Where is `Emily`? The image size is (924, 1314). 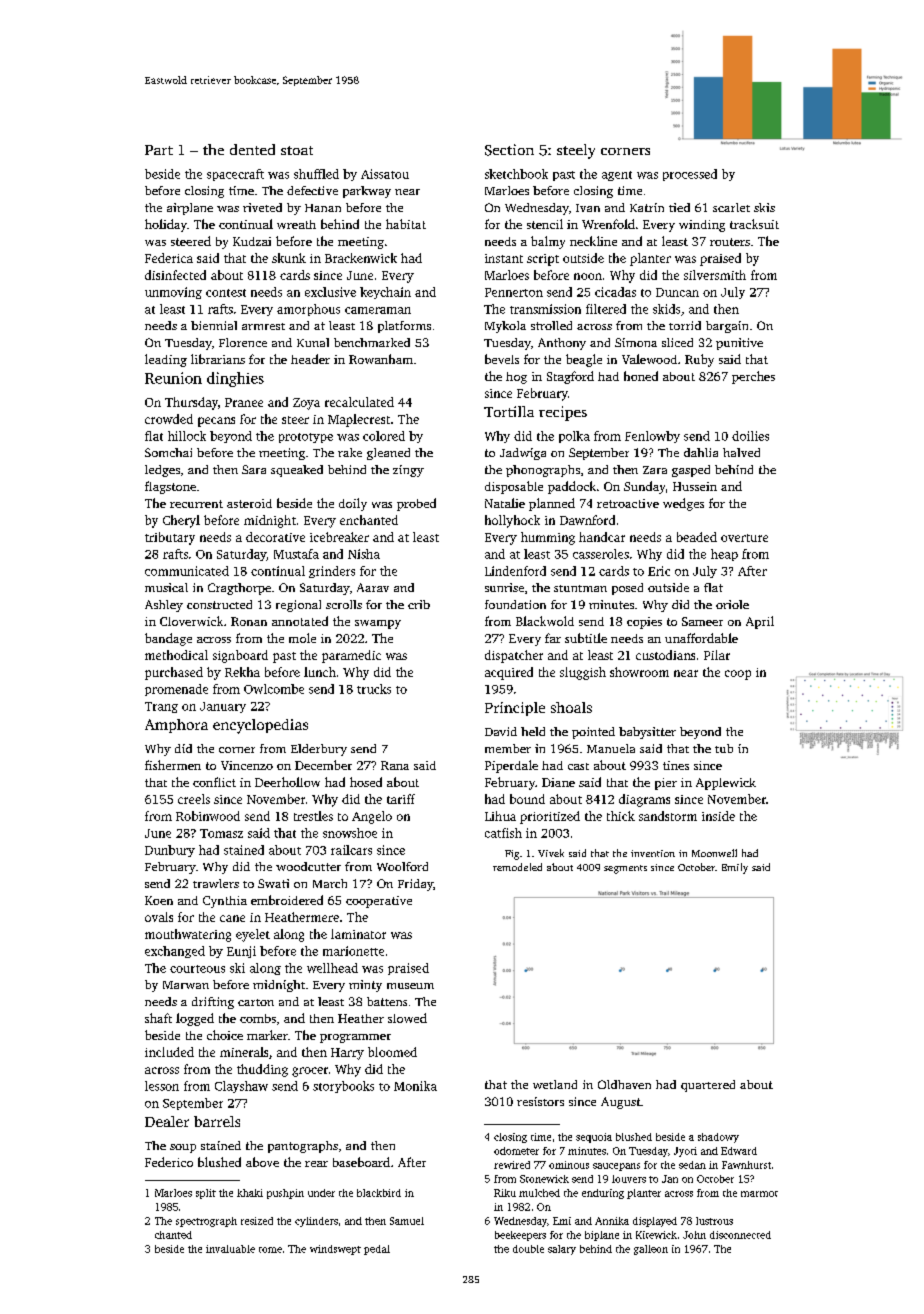 Emily is located at coordinates (735, 868).
